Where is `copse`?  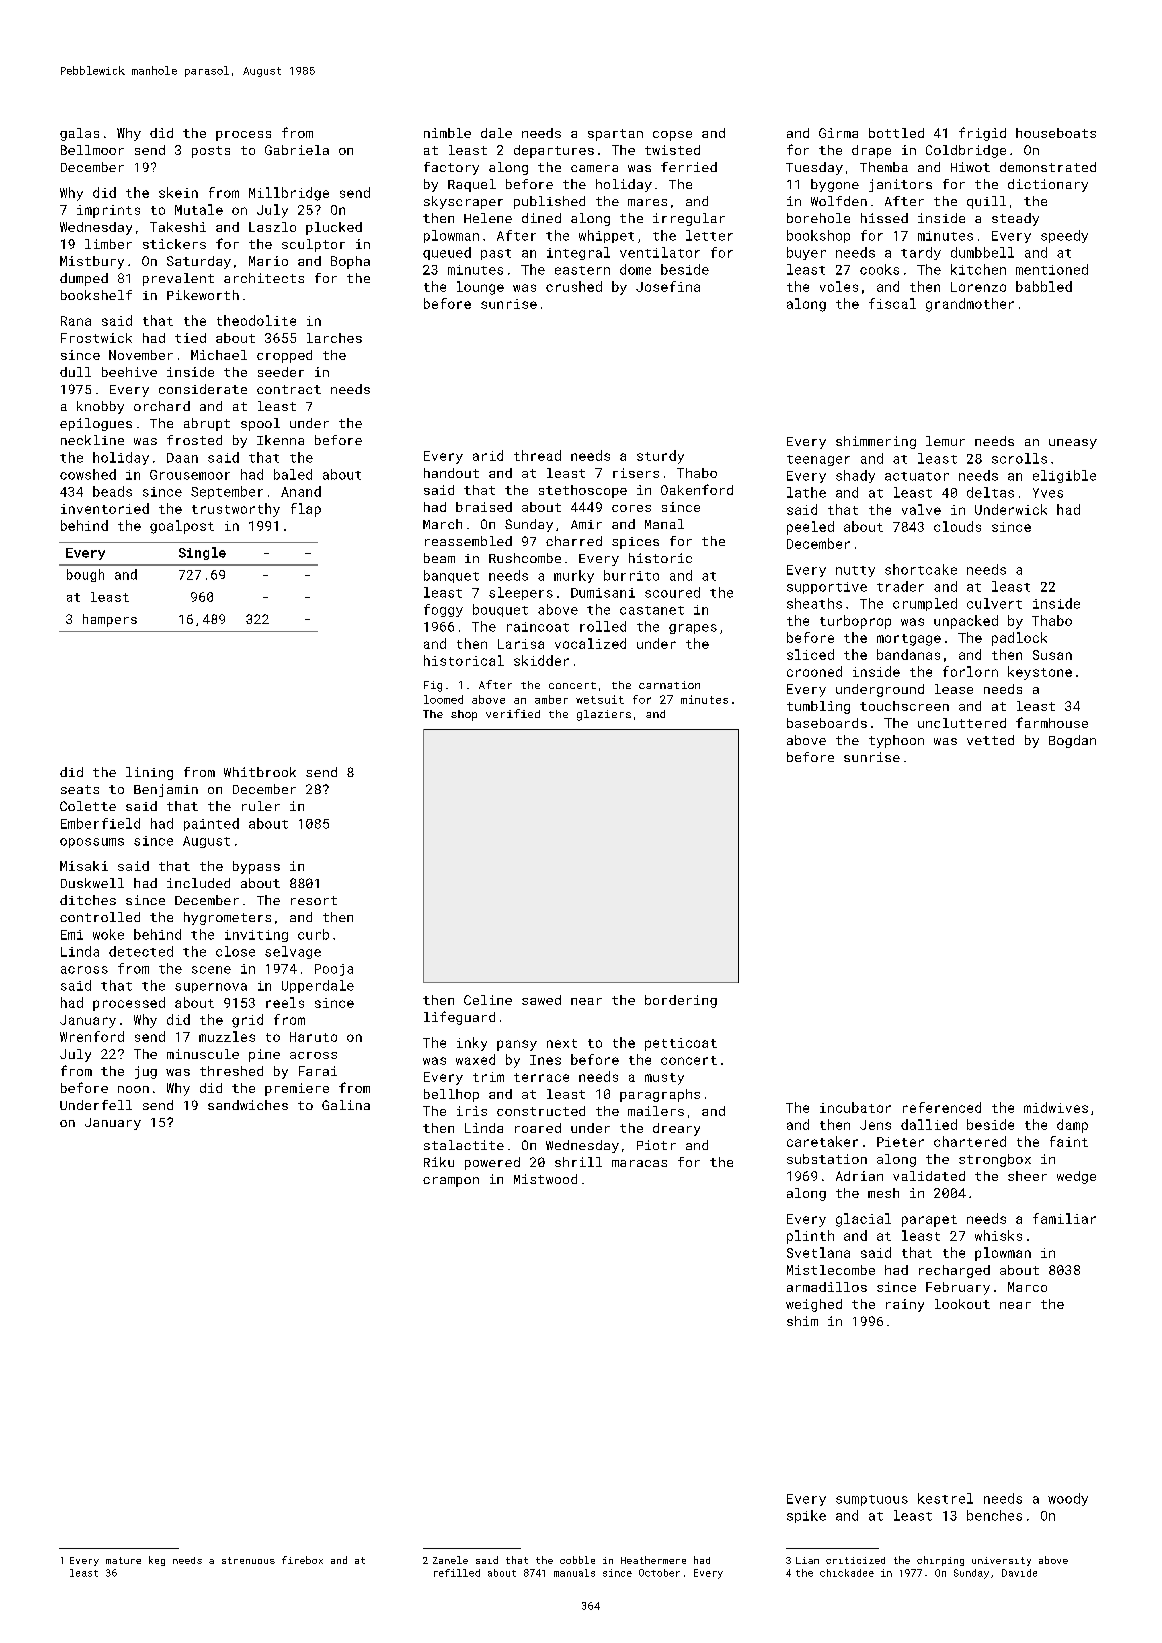 copse is located at coordinates (672, 136).
